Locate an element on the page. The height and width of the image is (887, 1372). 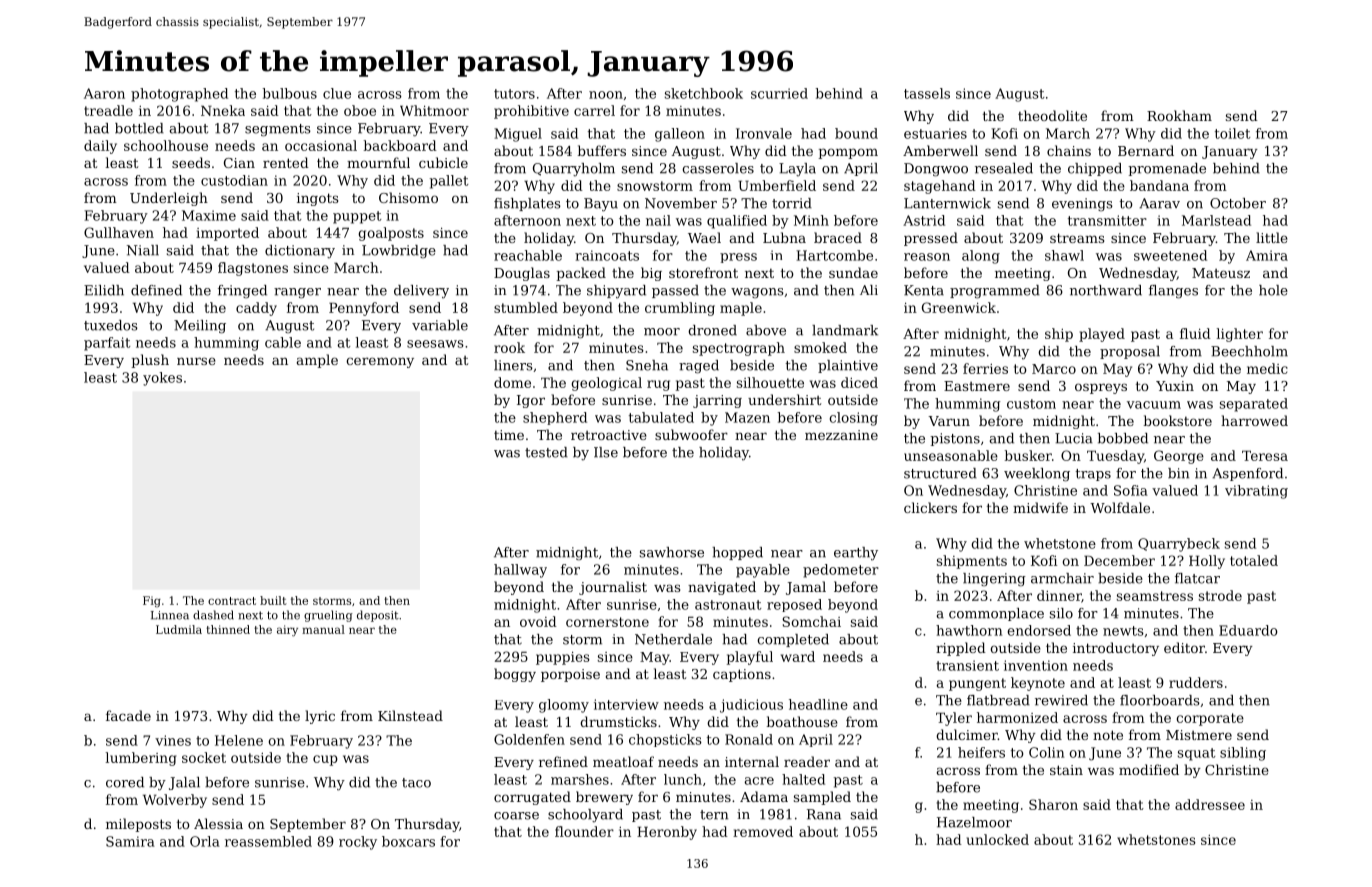
sketchbook is located at coordinates (704, 93).
